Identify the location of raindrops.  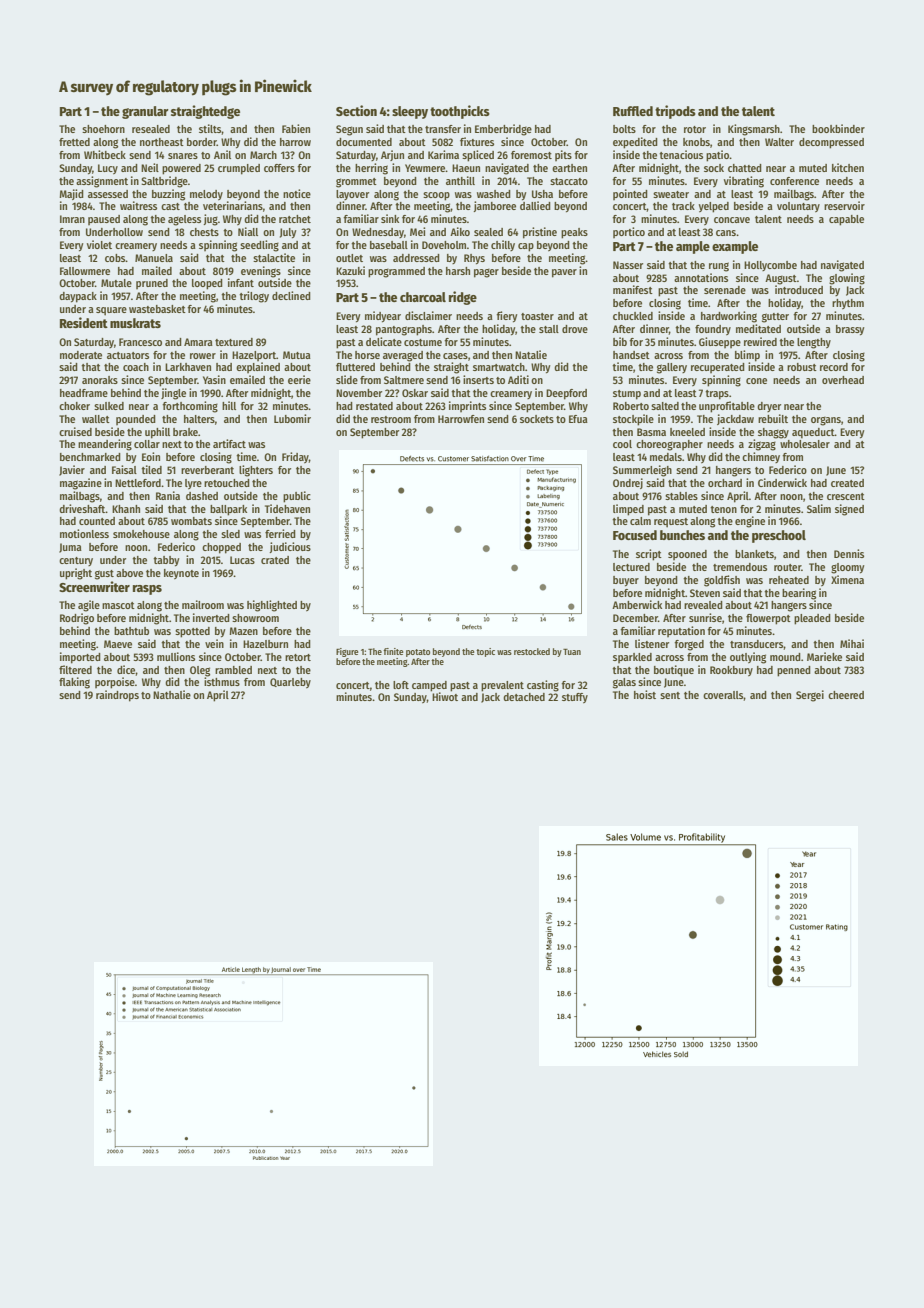
(117, 696).
